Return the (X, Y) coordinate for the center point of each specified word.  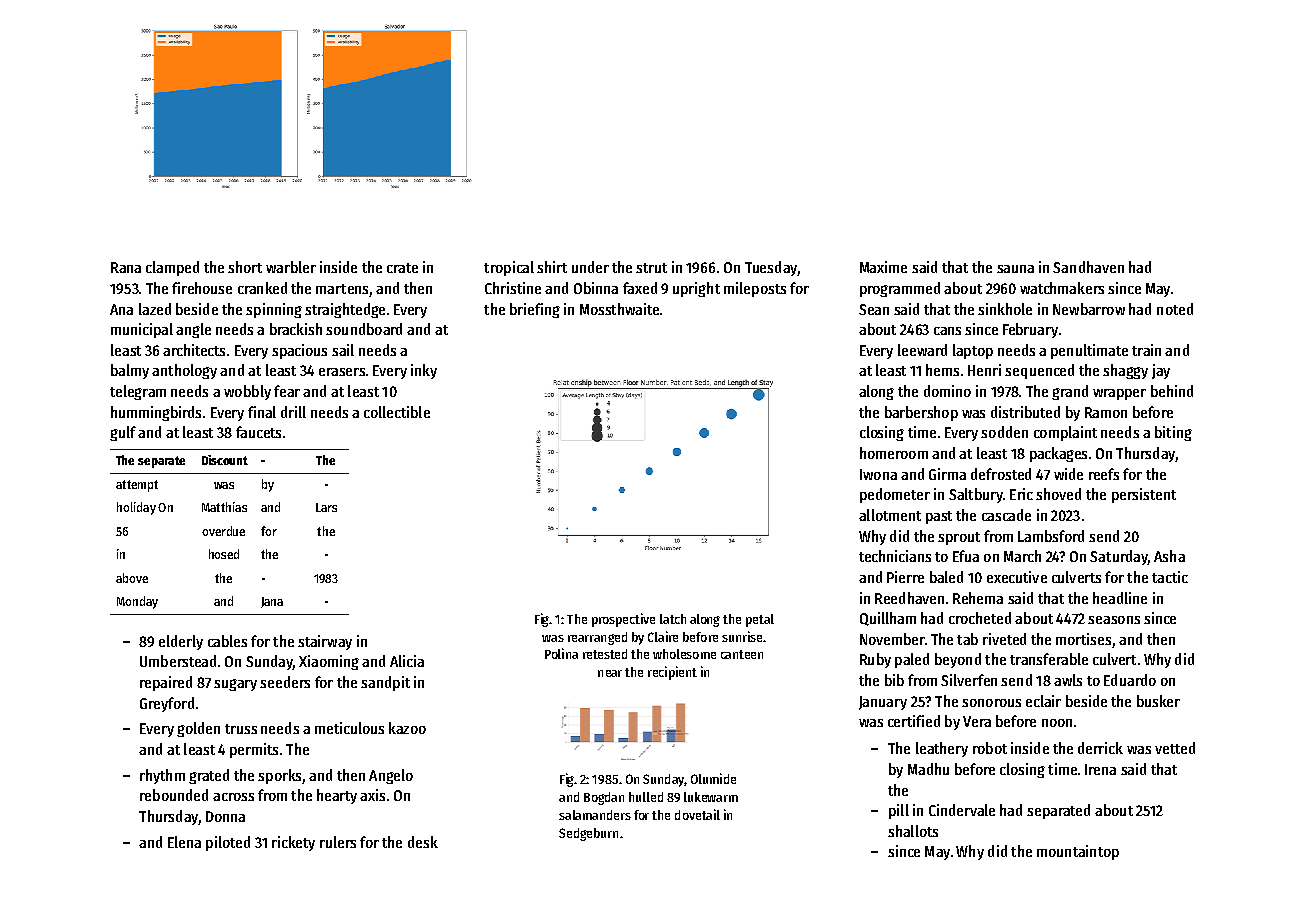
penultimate (1089, 351)
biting (1173, 433)
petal (760, 620)
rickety (293, 843)
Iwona (878, 474)
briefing (535, 310)
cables (227, 641)
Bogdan (604, 798)
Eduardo (1130, 680)
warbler (291, 267)
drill (293, 412)
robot (990, 748)
